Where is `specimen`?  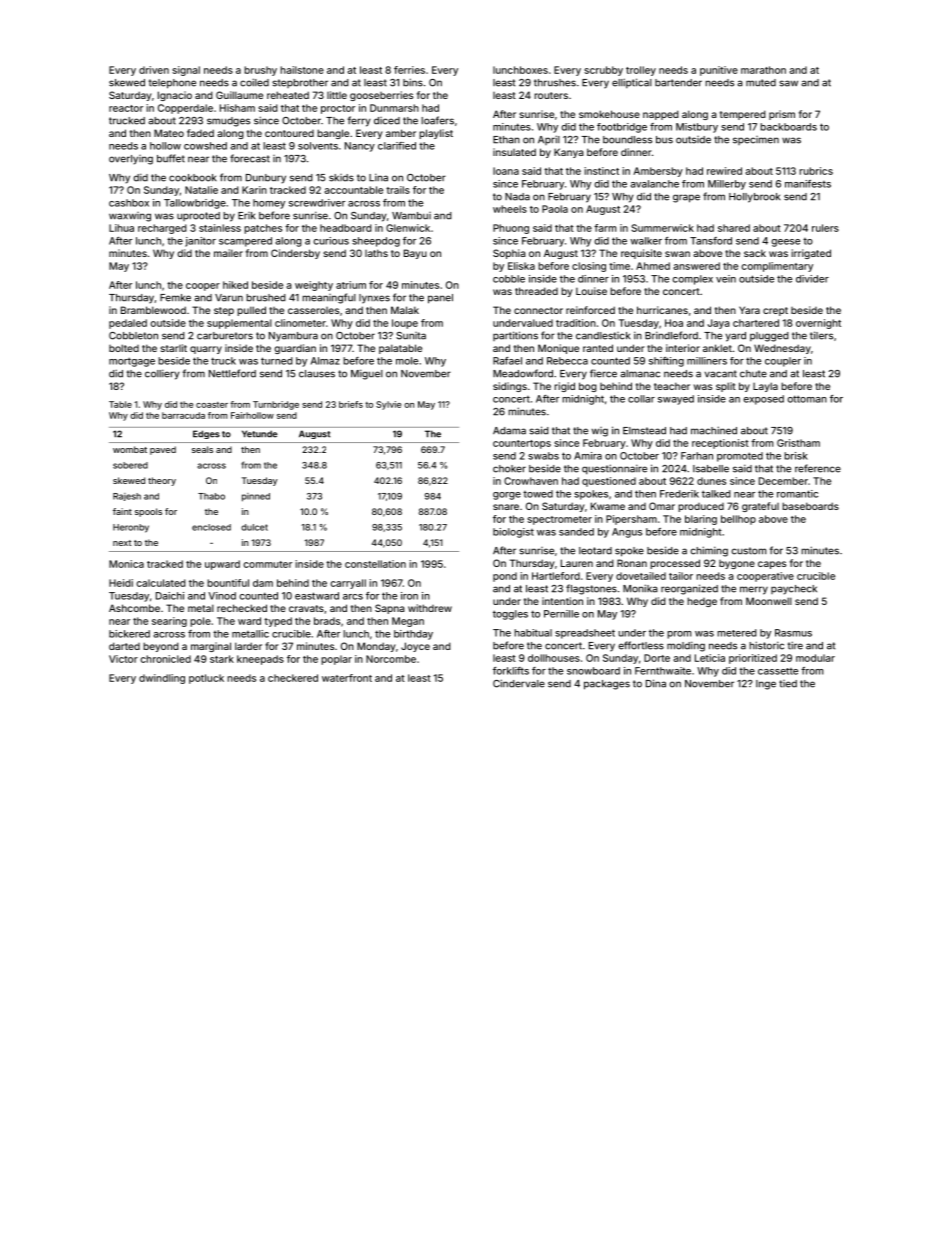
specimen is located at coordinates (756, 140).
